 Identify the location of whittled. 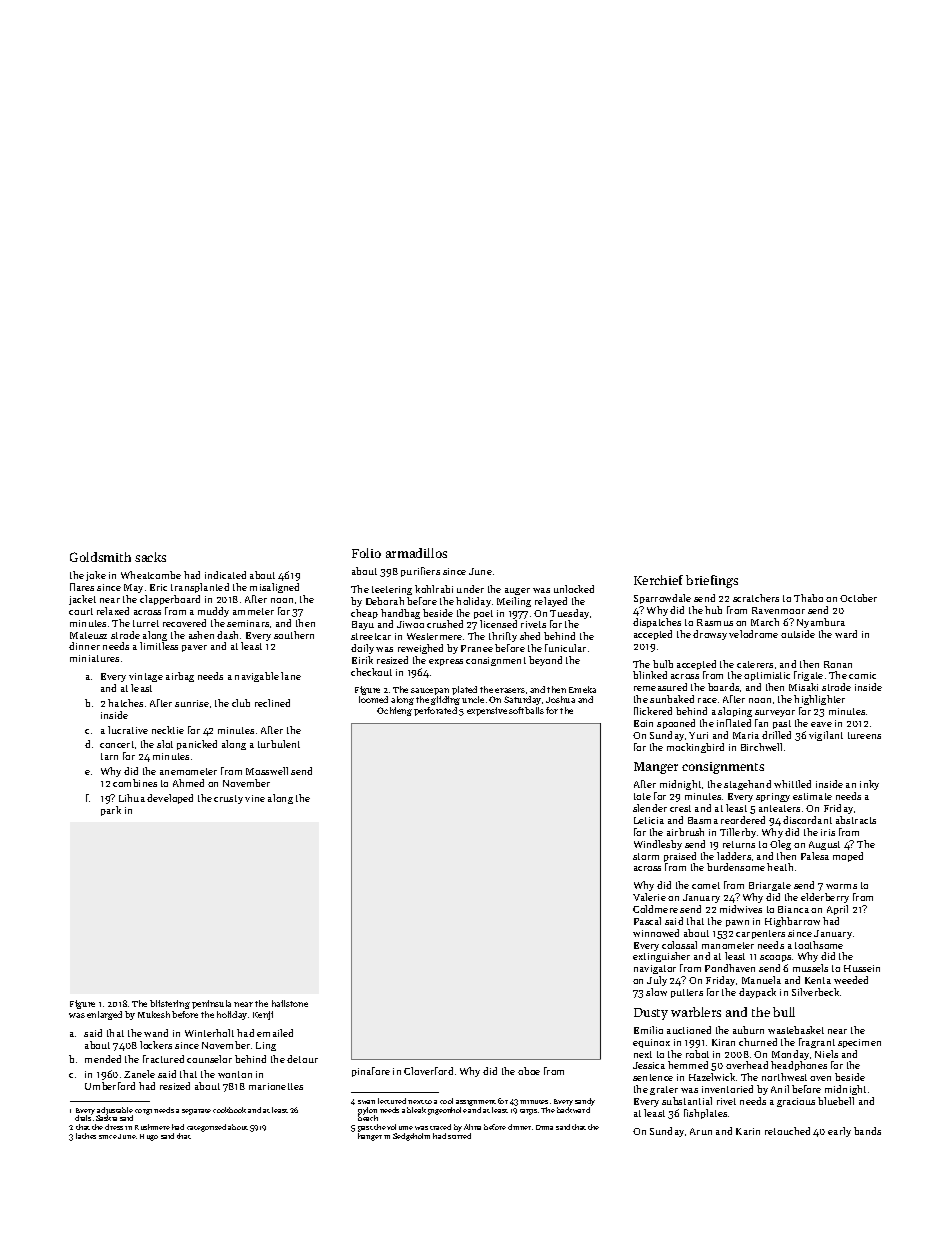
(792, 784).
